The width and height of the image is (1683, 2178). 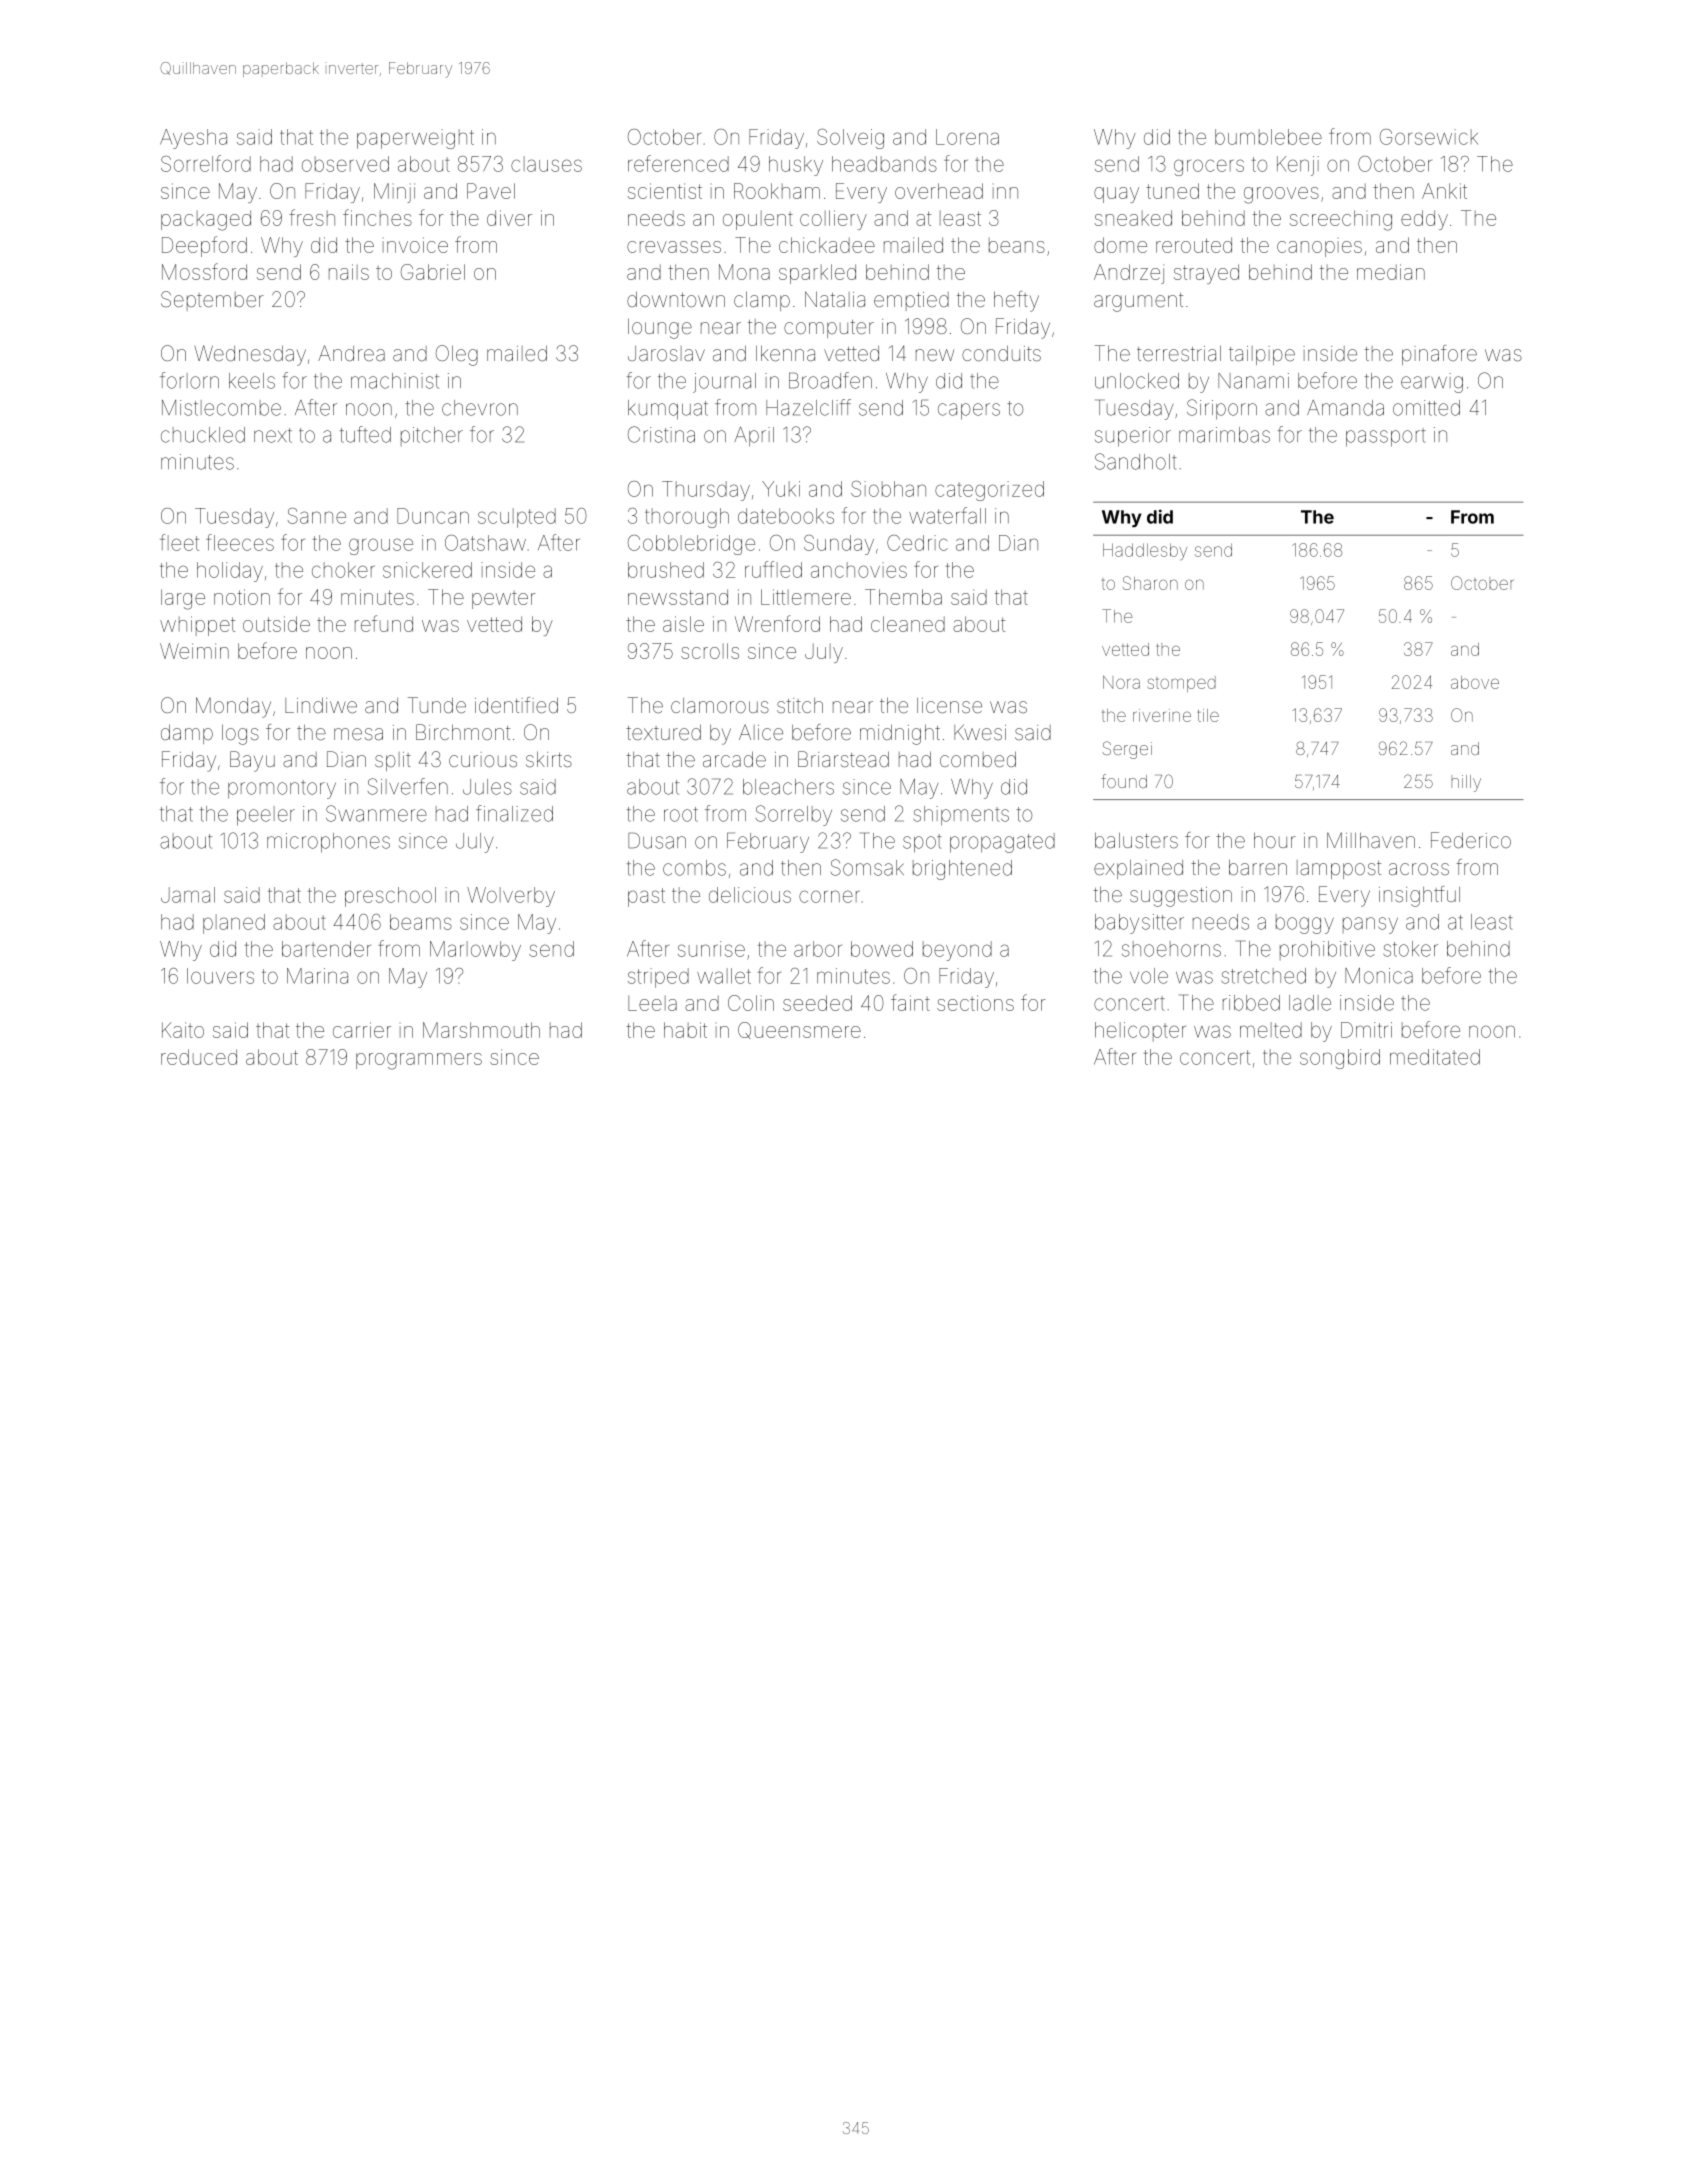 What do you see at coordinates (316, 516) in the image?
I see `Sanne` at bounding box center [316, 516].
